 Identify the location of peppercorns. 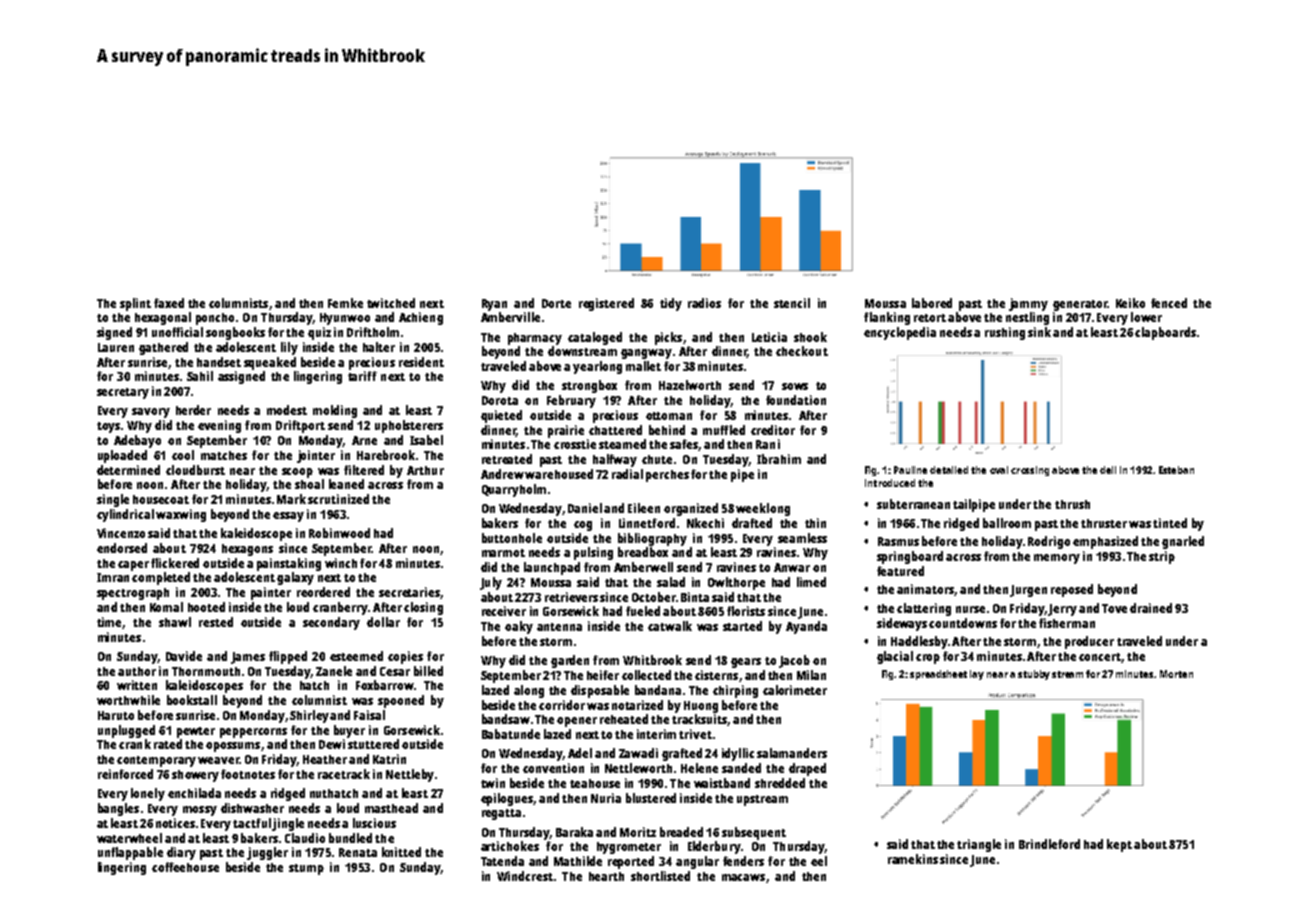
(253, 733).
